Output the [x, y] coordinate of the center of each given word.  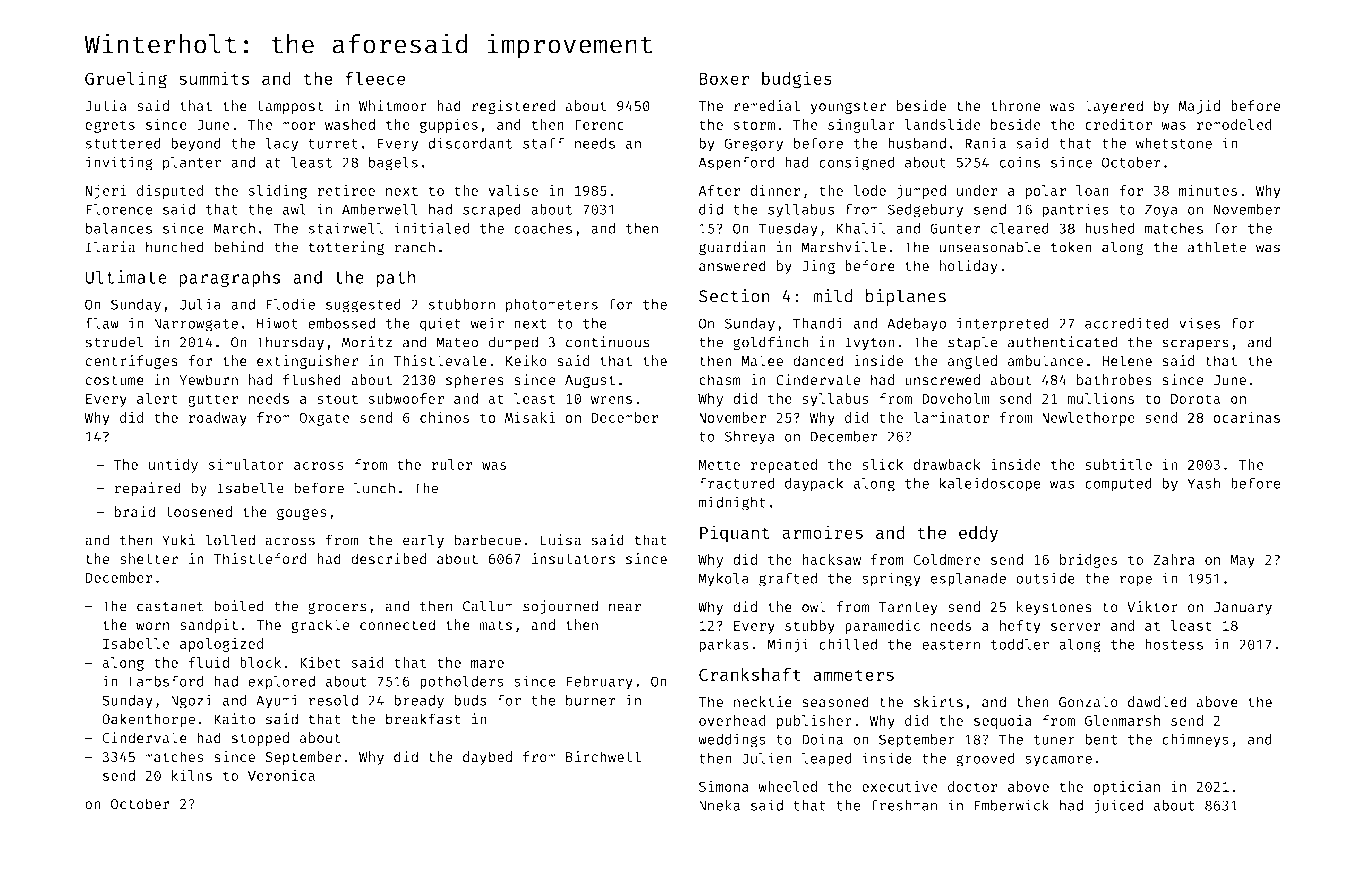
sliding [278, 192]
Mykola [723, 580]
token [1071, 247]
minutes [1208, 190]
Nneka [719, 805]
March [234, 228]
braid [134, 511]
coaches [543, 228]
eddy [978, 534]
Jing [818, 267]
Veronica [281, 775]
